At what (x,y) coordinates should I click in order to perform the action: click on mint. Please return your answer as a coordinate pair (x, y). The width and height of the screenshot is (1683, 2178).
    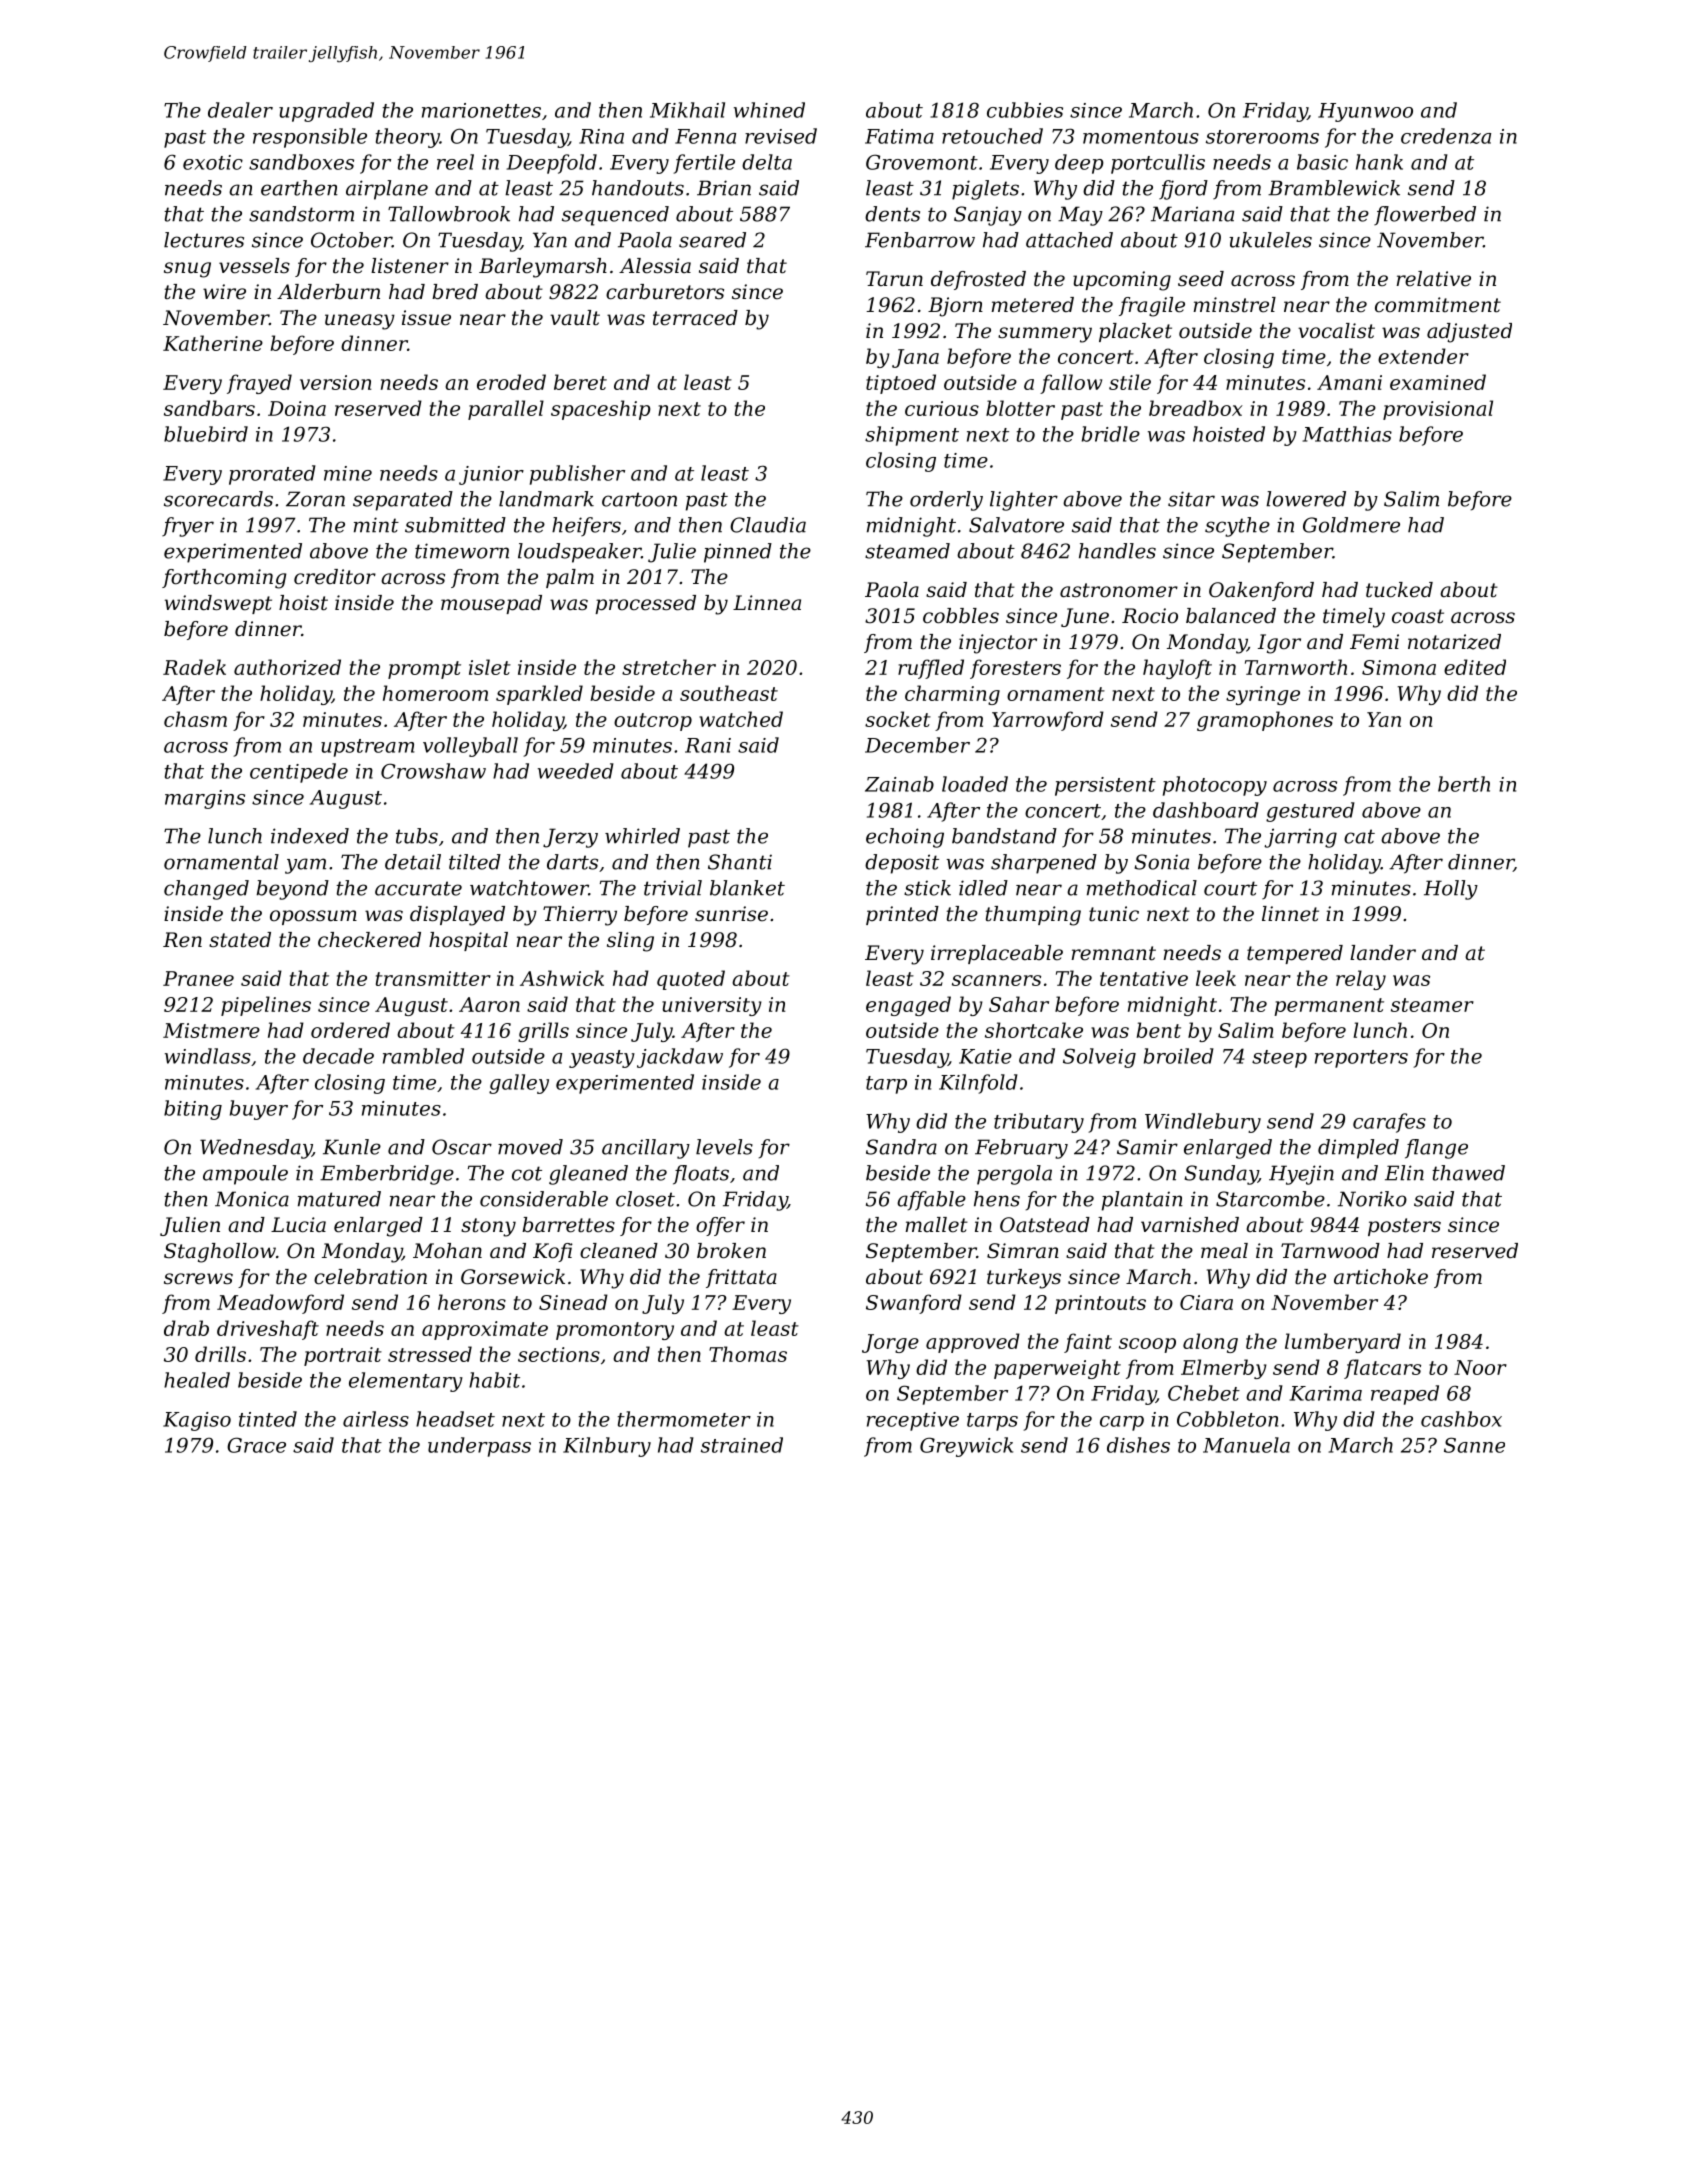
    Looking at the image, I should click on (376, 525).
